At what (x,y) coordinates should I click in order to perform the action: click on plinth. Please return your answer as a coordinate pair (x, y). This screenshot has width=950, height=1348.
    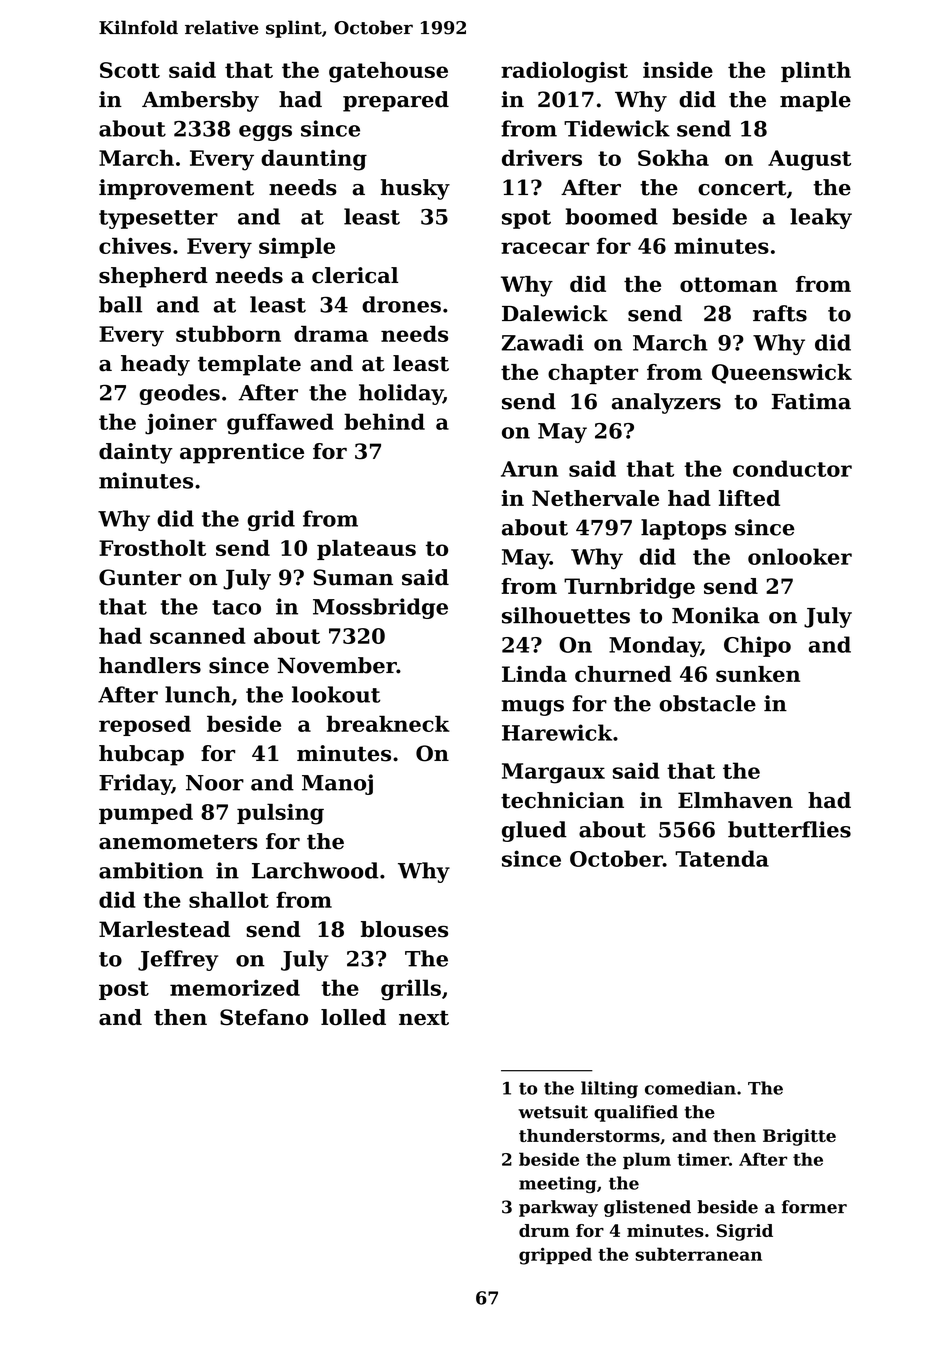
    Looking at the image, I should click on (816, 72).
